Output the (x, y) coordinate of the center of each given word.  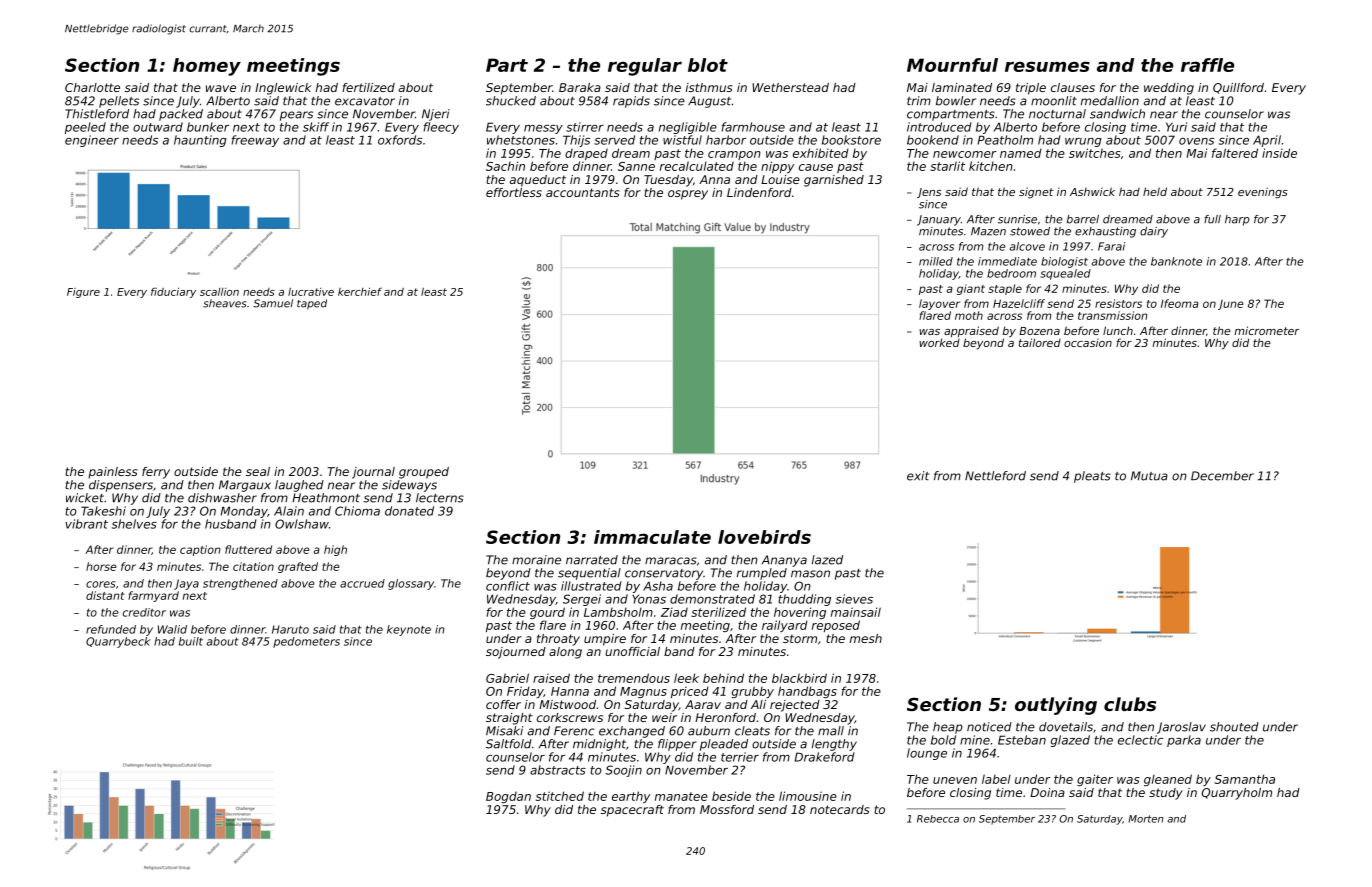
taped (312, 304)
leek (686, 678)
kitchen (991, 166)
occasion (1088, 343)
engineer (92, 141)
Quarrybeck (118, 642)
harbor (726, 140)
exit (918, 476)
